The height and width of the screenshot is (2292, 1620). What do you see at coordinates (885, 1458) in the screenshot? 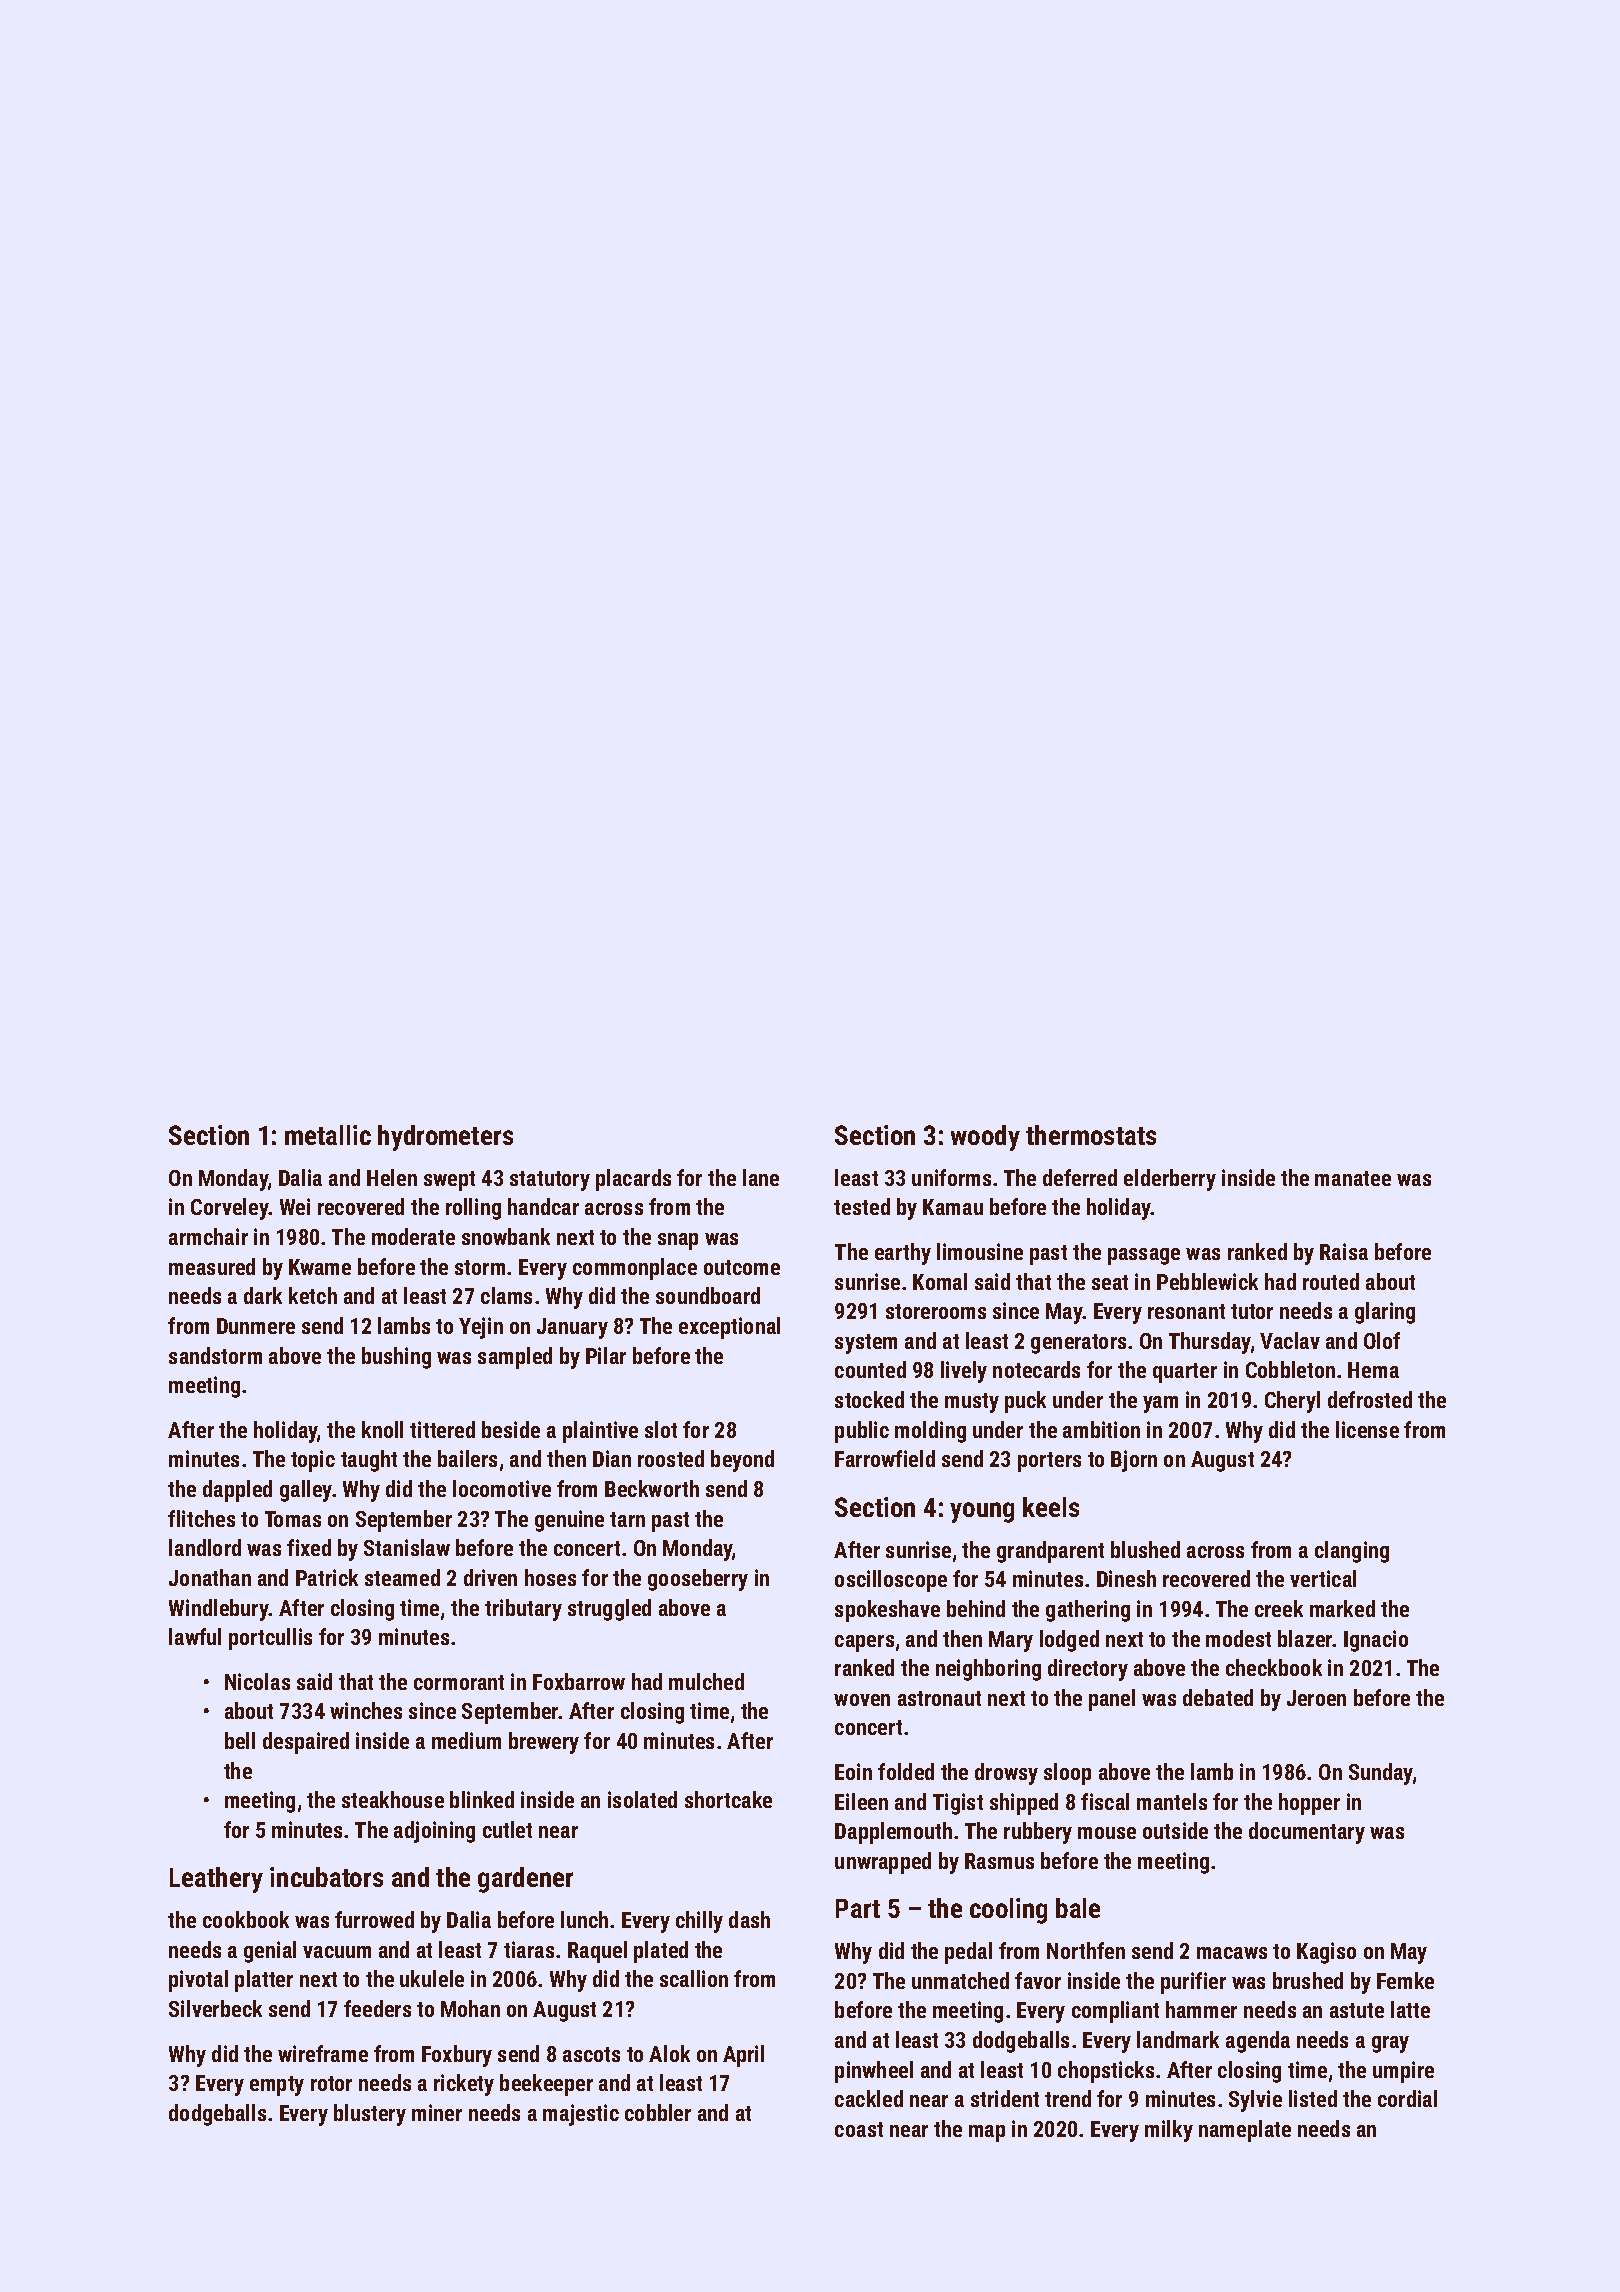
I see `Farrowfield` at bounding box center [885, 1458].
